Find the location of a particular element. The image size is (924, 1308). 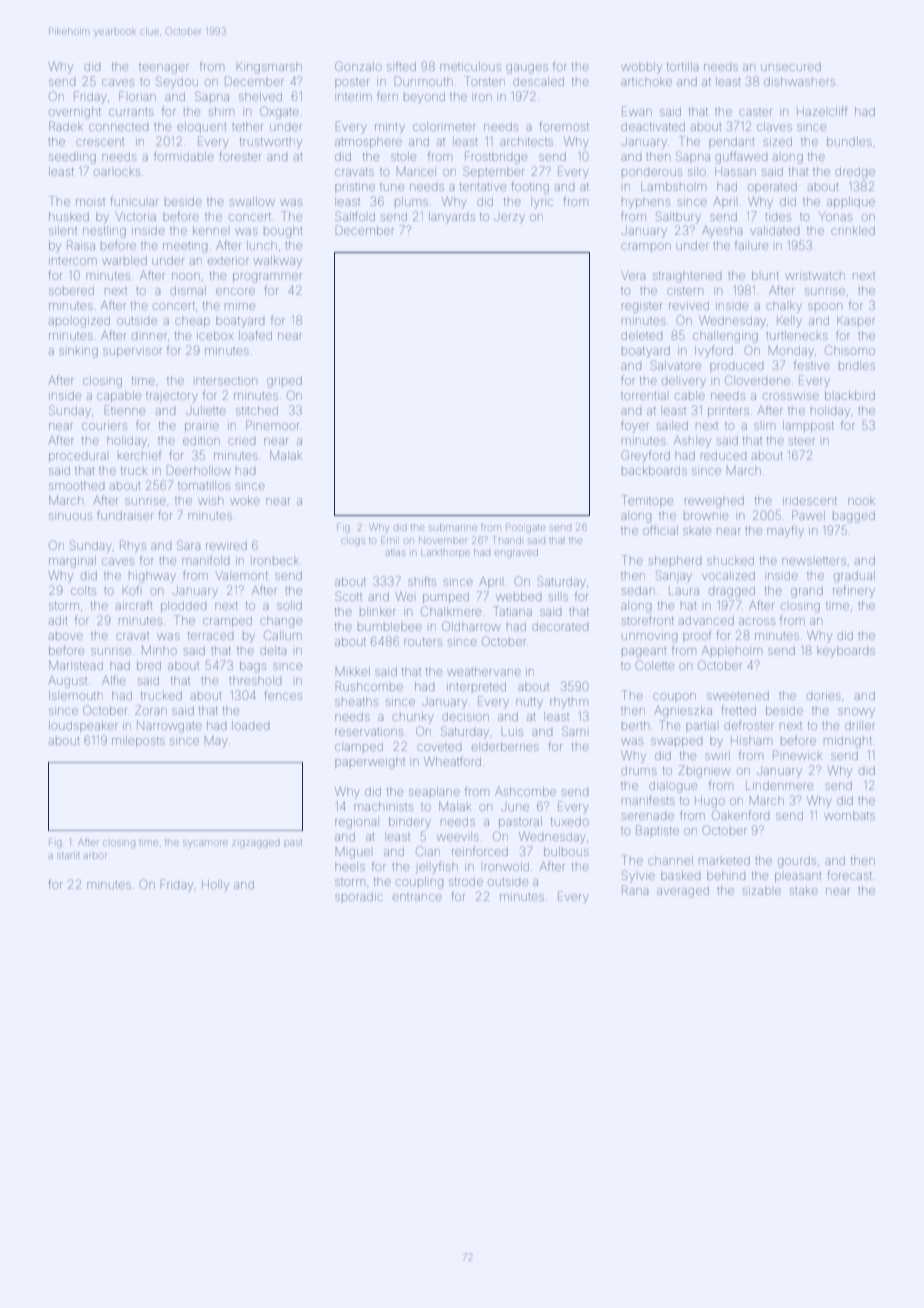

unsecured is located at coordinates (791, 66).
